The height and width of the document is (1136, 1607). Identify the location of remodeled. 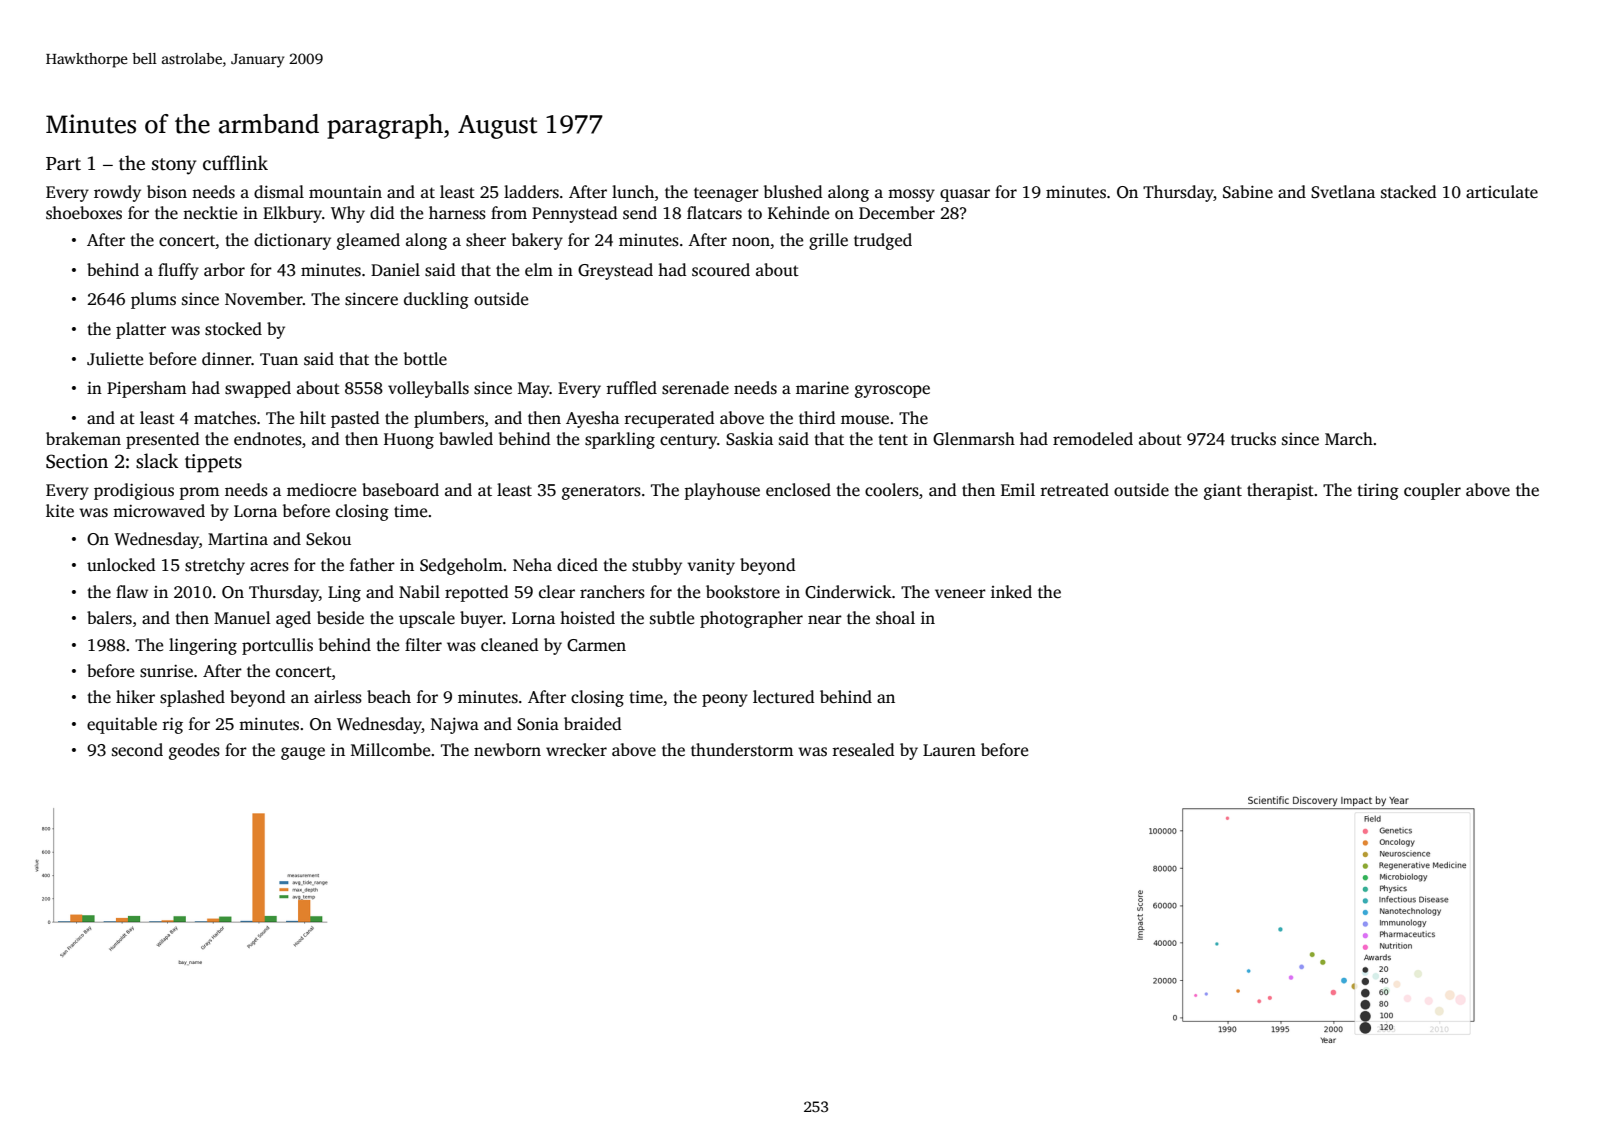
(1093, 439).
